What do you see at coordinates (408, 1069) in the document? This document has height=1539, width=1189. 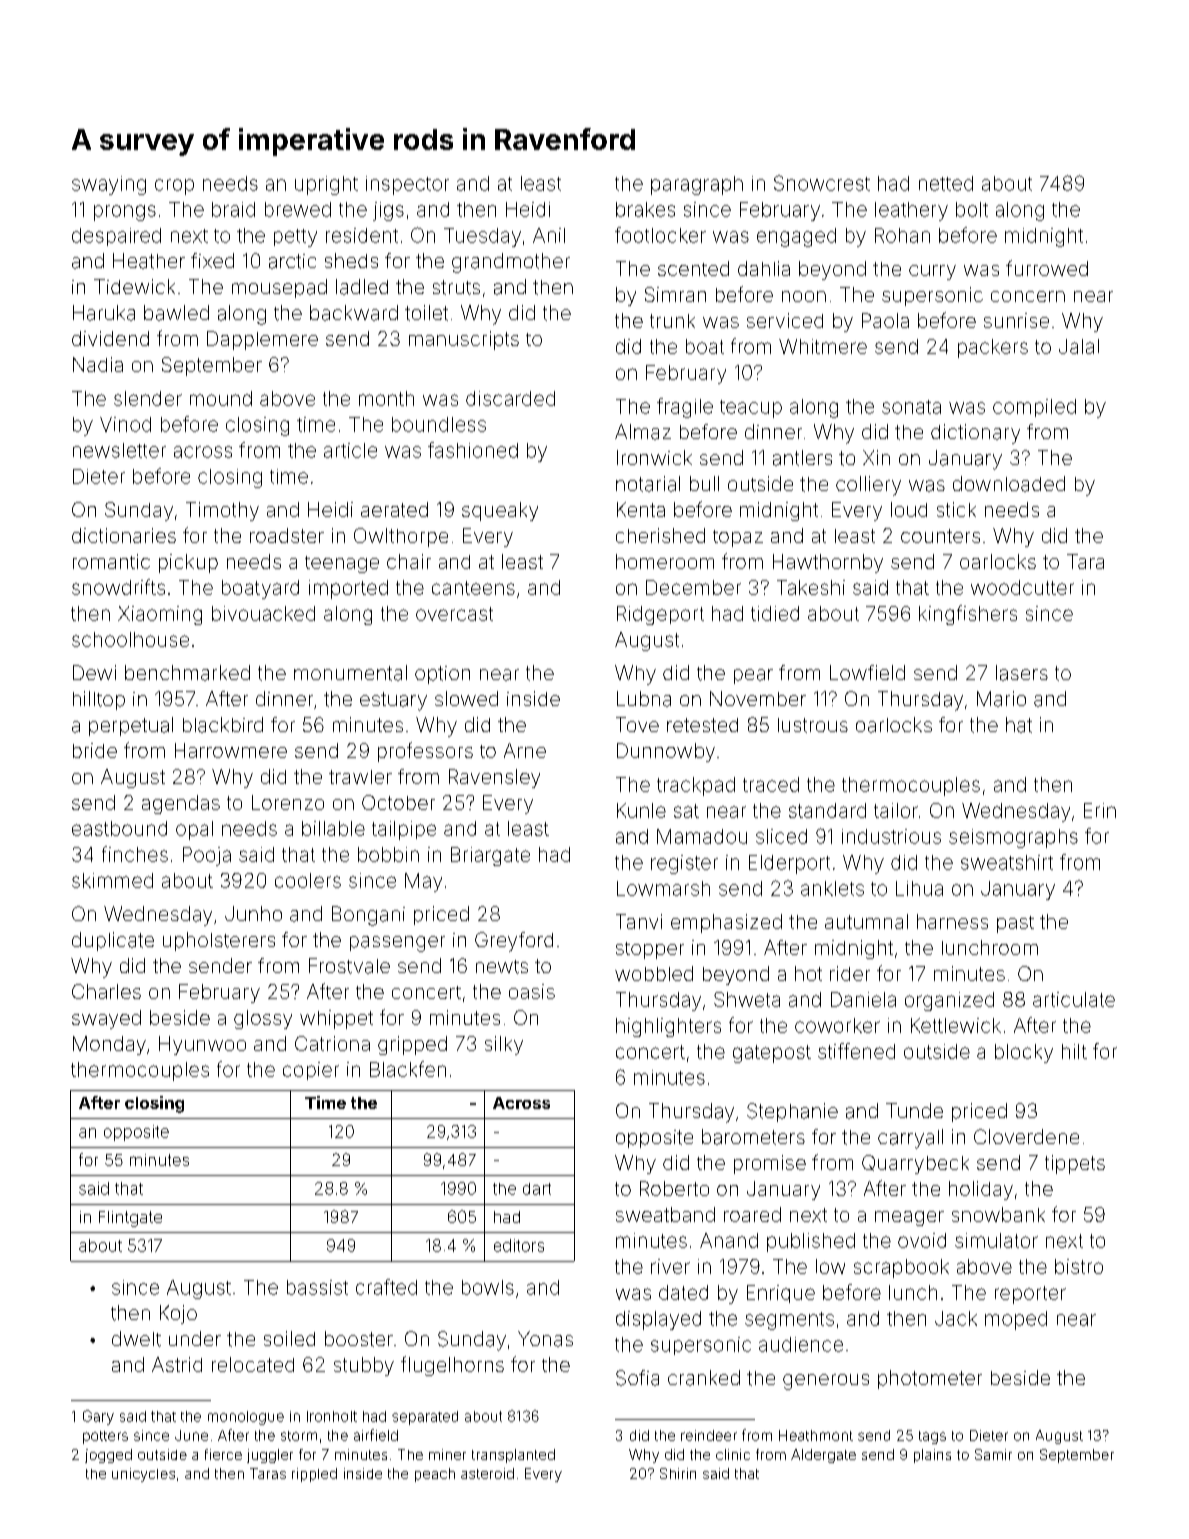 I see `Blackfen` at bounding box center [408, 1069].
